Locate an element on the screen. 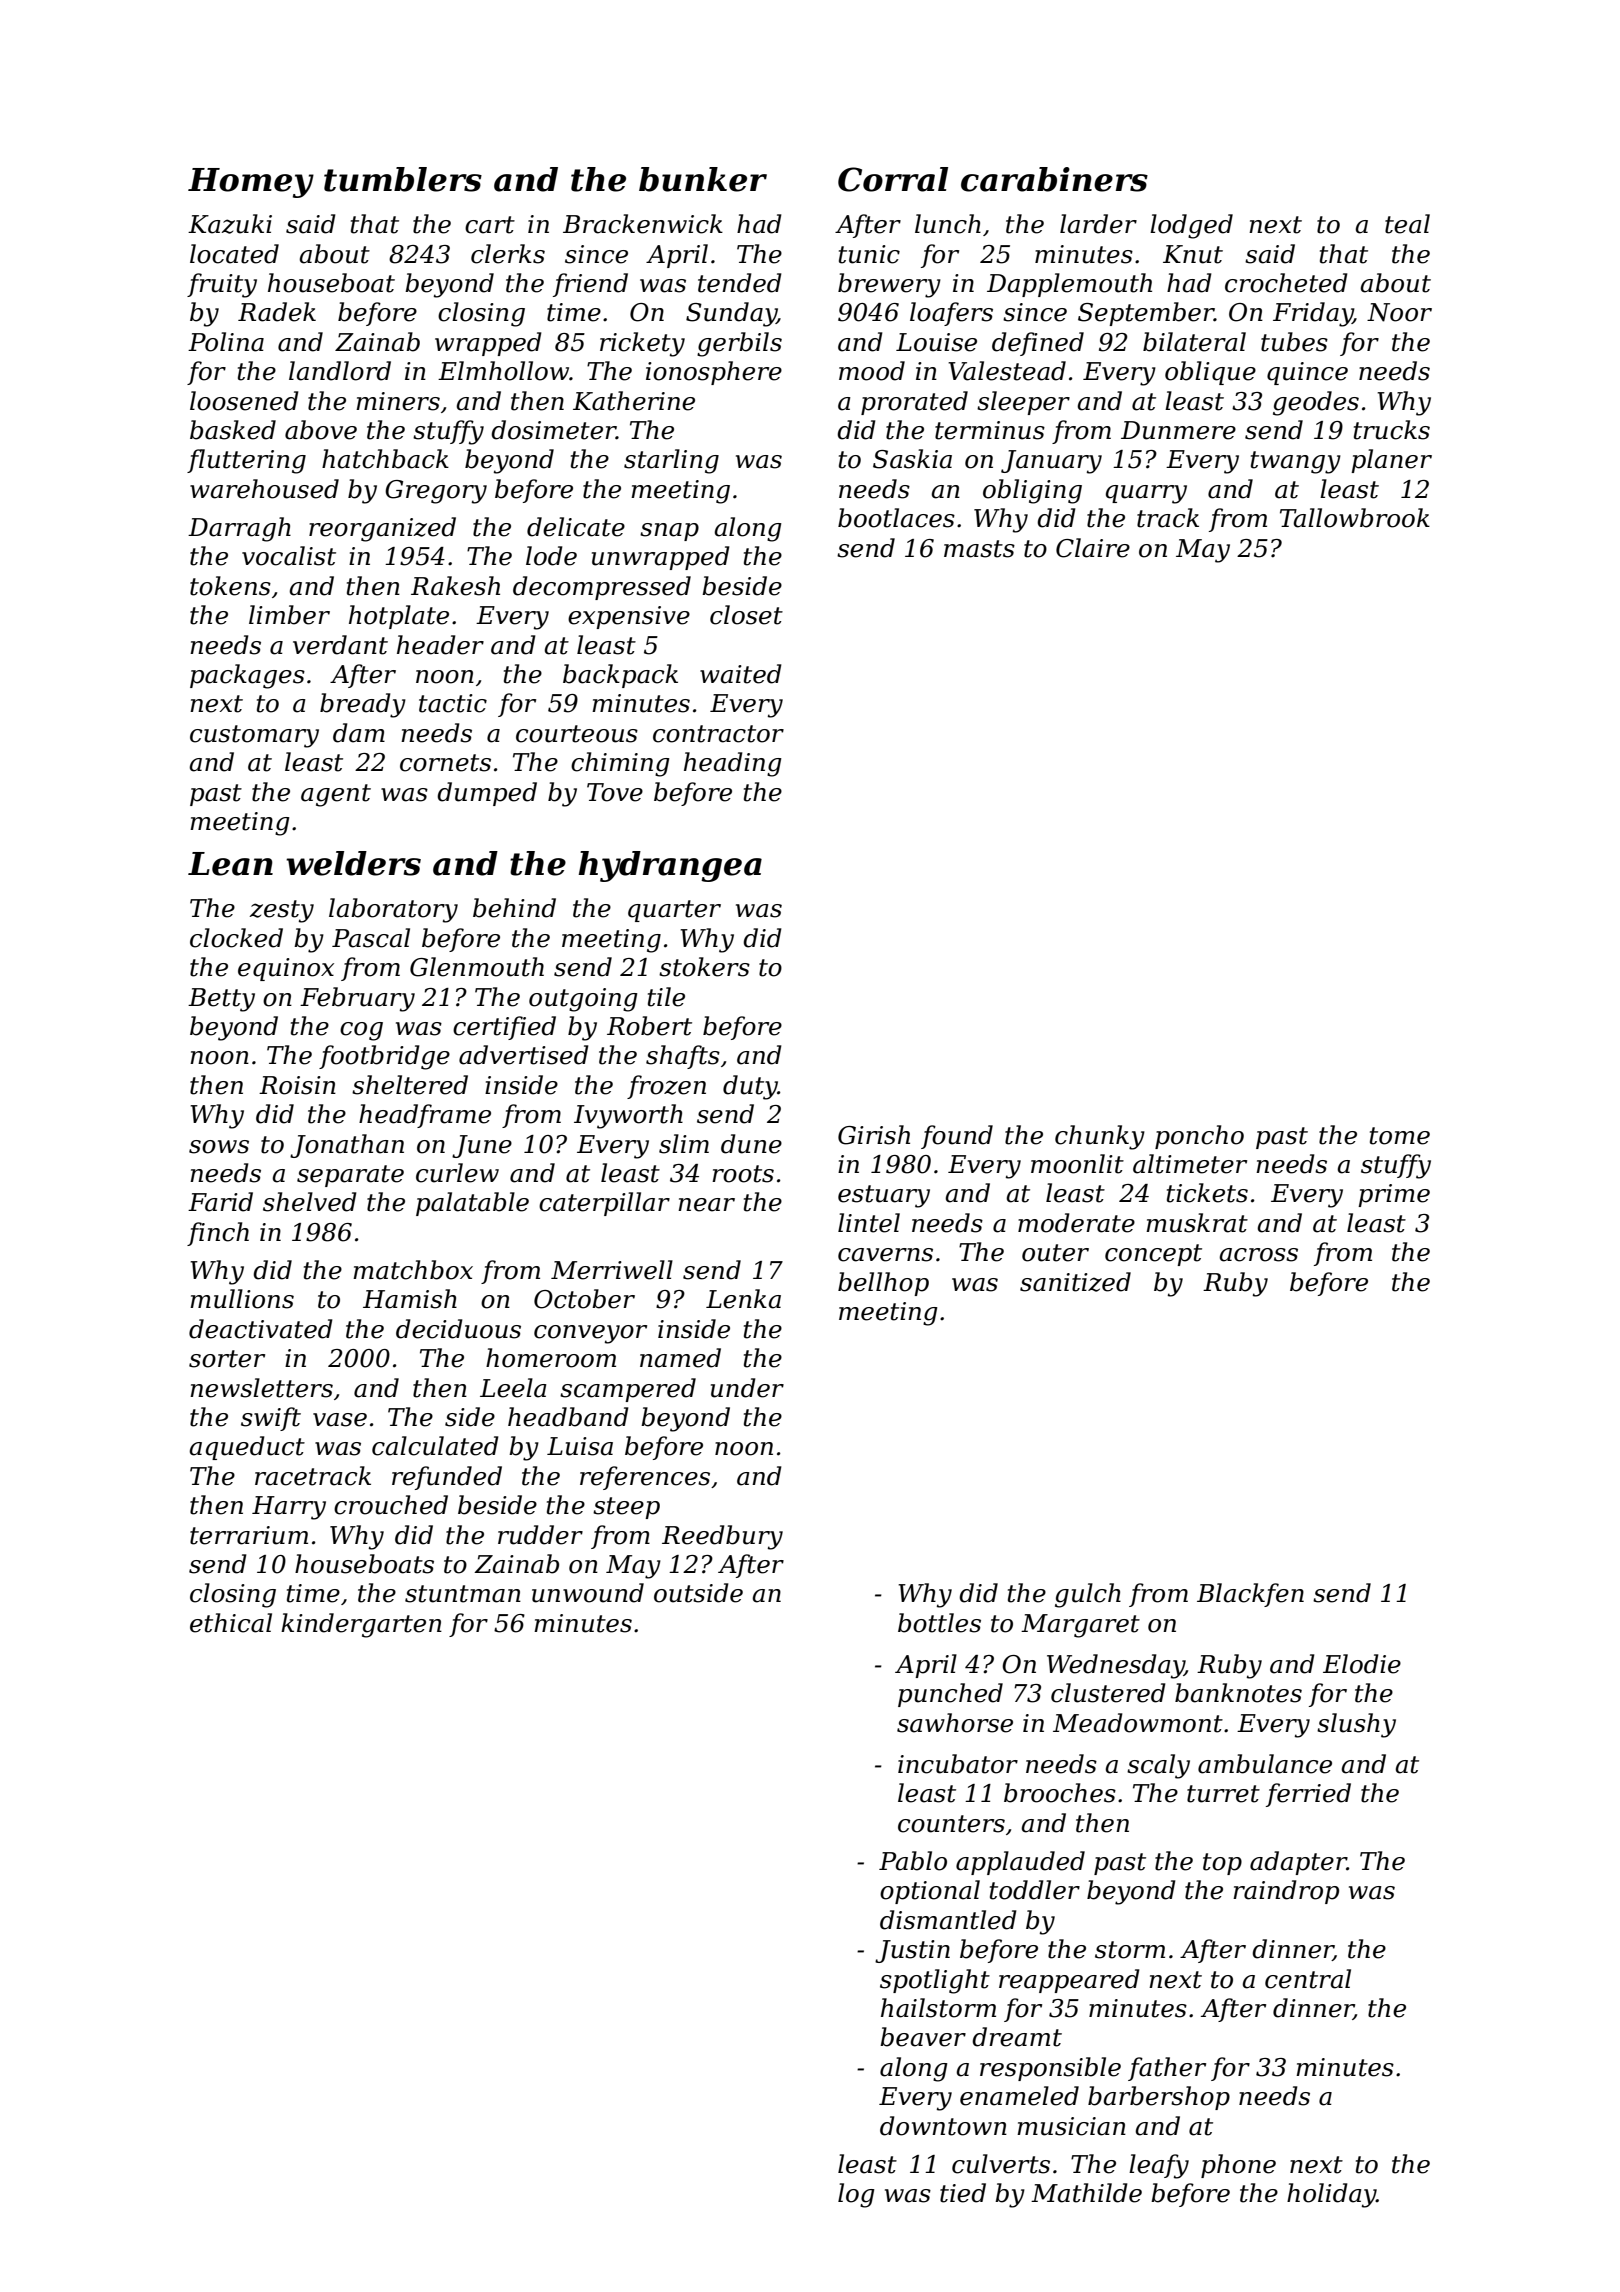 This screenshot has height=2292, width=1620. Homey is located at coordinates (251, 183).
